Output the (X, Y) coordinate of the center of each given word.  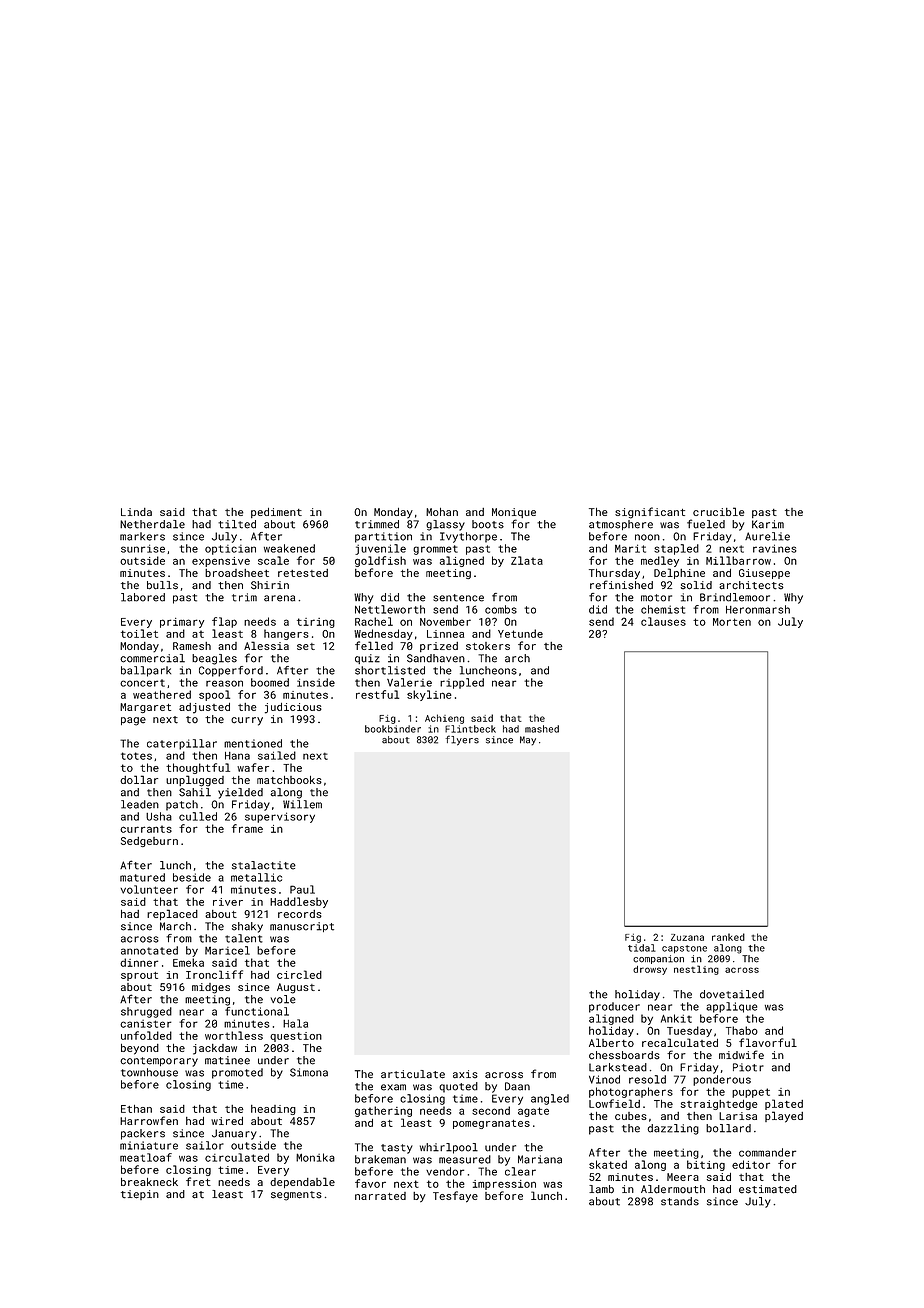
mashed (542, 729)
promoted (237, 1073)
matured (142, 877)
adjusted (204, 708)
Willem (302, 804)
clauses (663, 621)
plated (784, 1104)
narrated (380, 1196)
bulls (162, 585)
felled (374, 645)
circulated (237, 1157)
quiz (367, 659)
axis (465, 1074)
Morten (732, 622)
